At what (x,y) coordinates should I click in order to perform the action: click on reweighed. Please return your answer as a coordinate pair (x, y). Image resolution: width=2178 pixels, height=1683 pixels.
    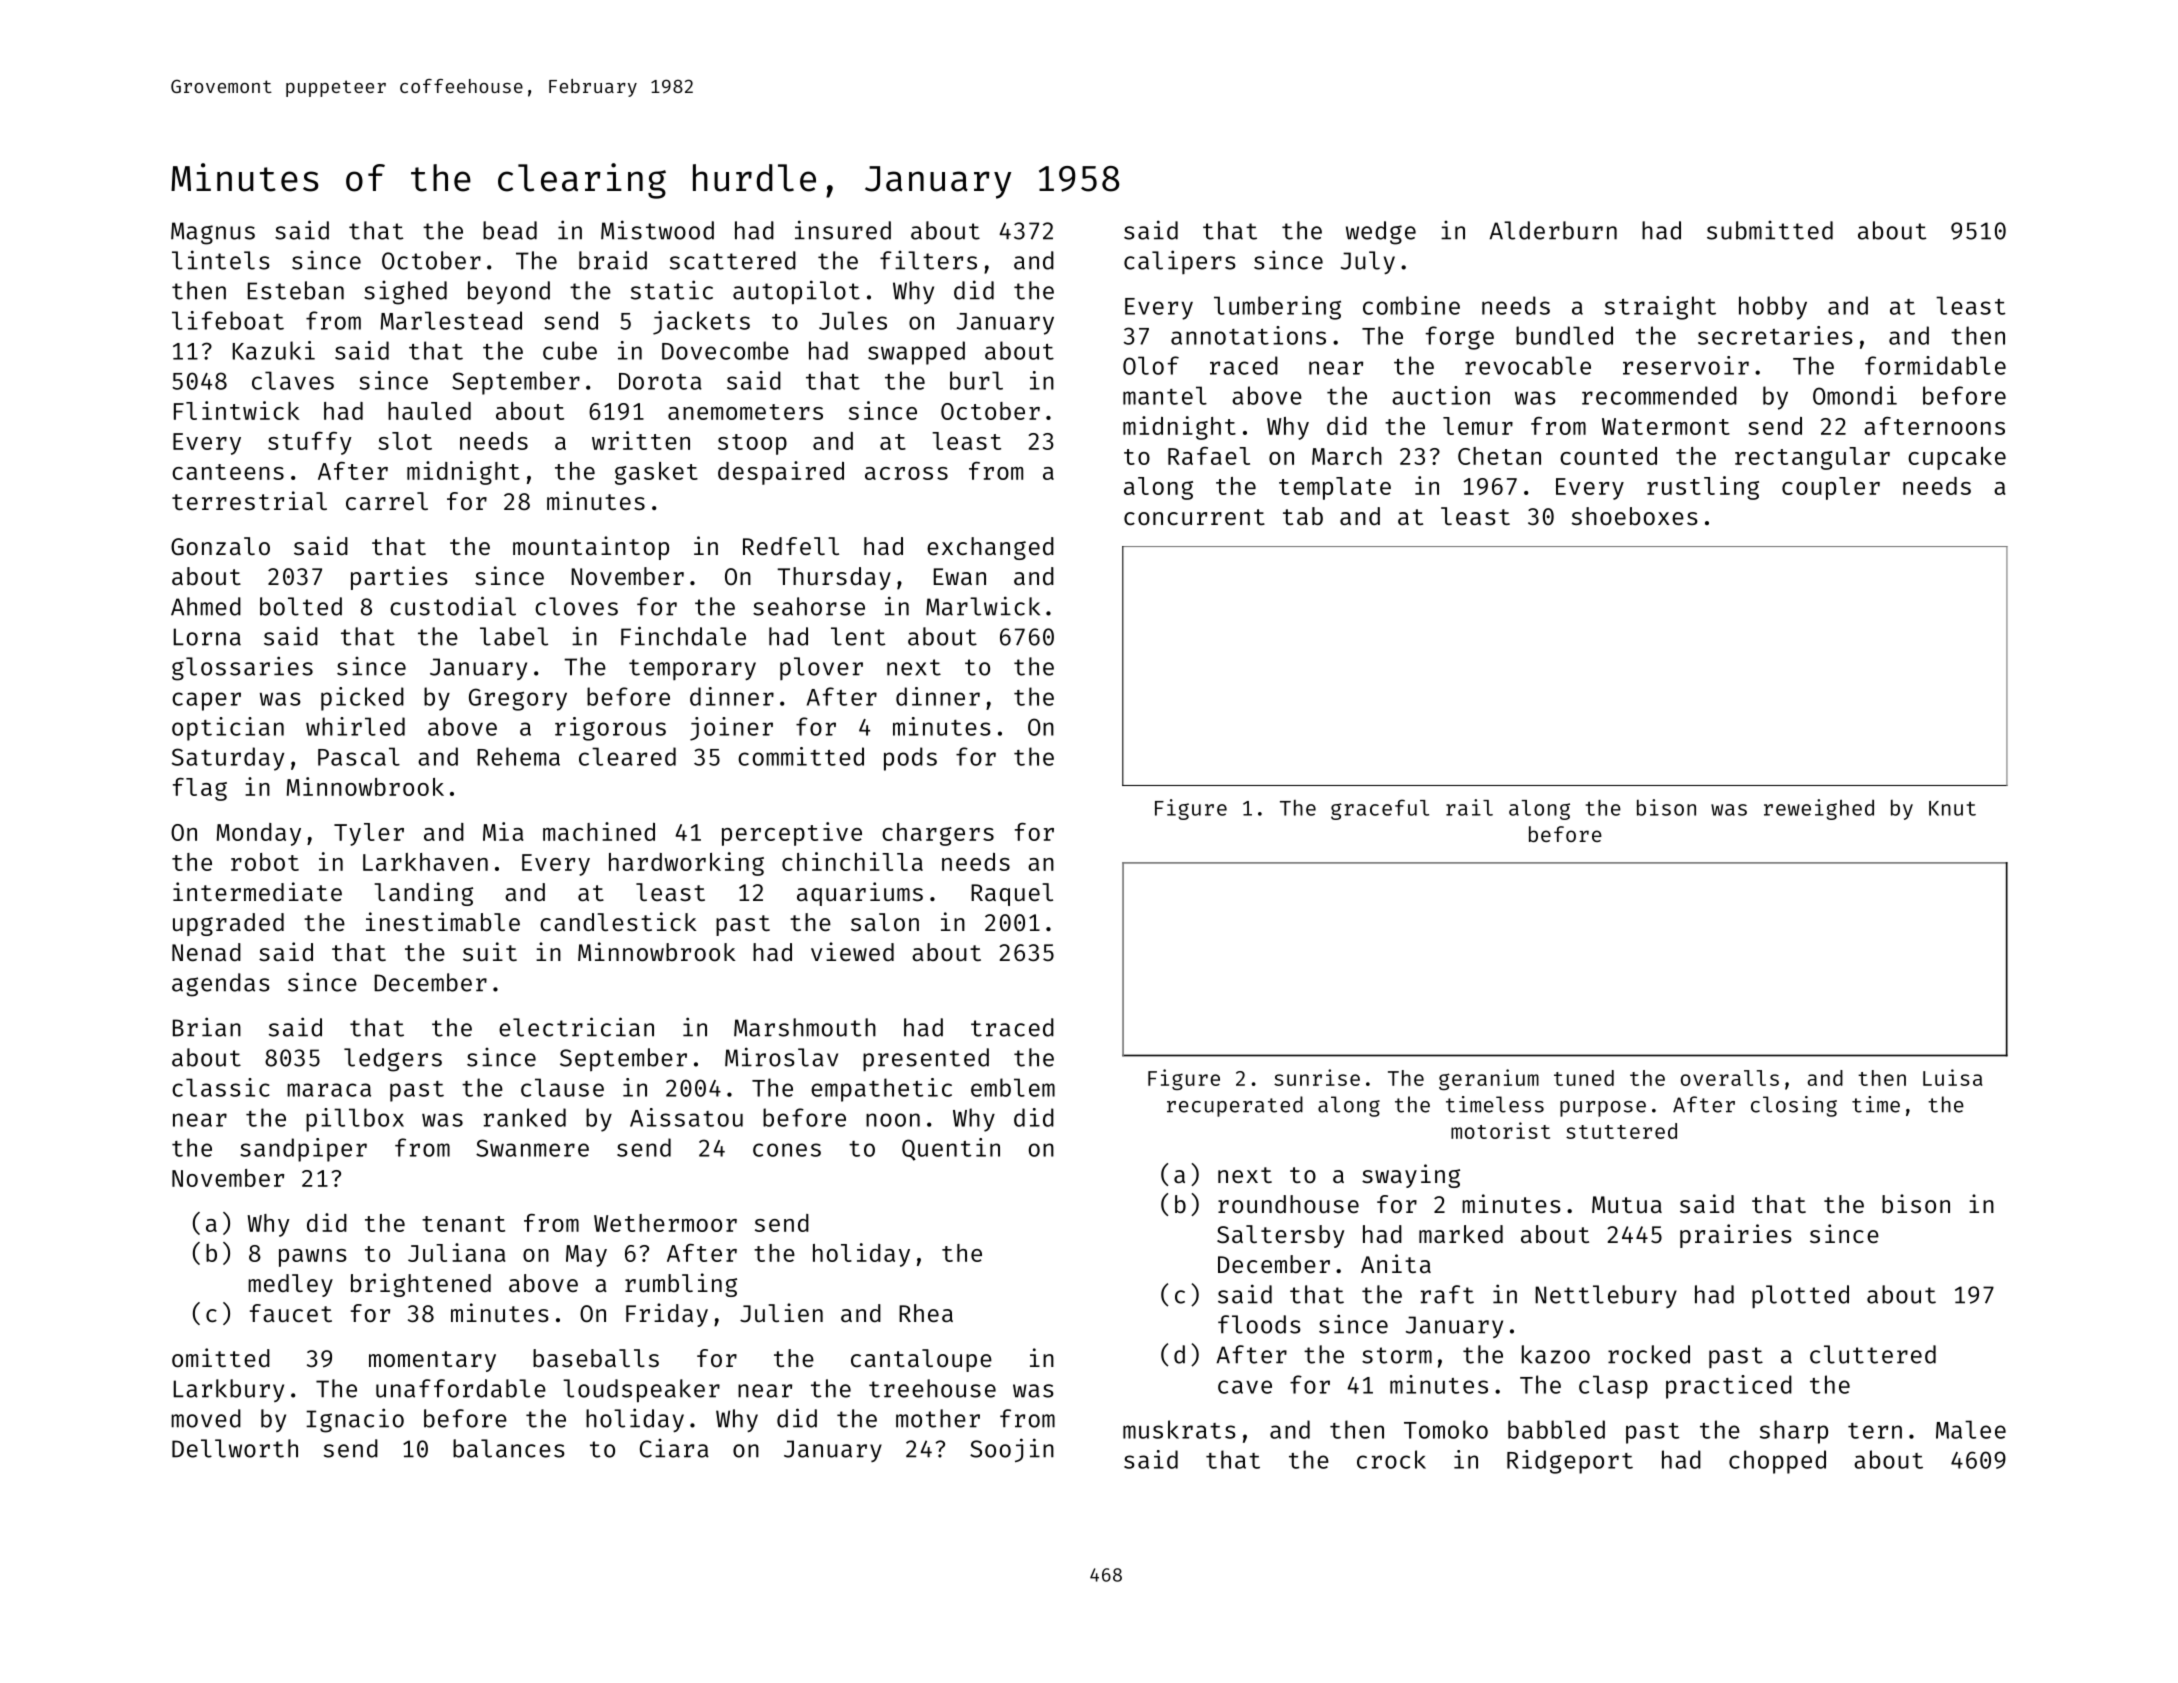
    Looking at the image, I should click on (1819, 809).
